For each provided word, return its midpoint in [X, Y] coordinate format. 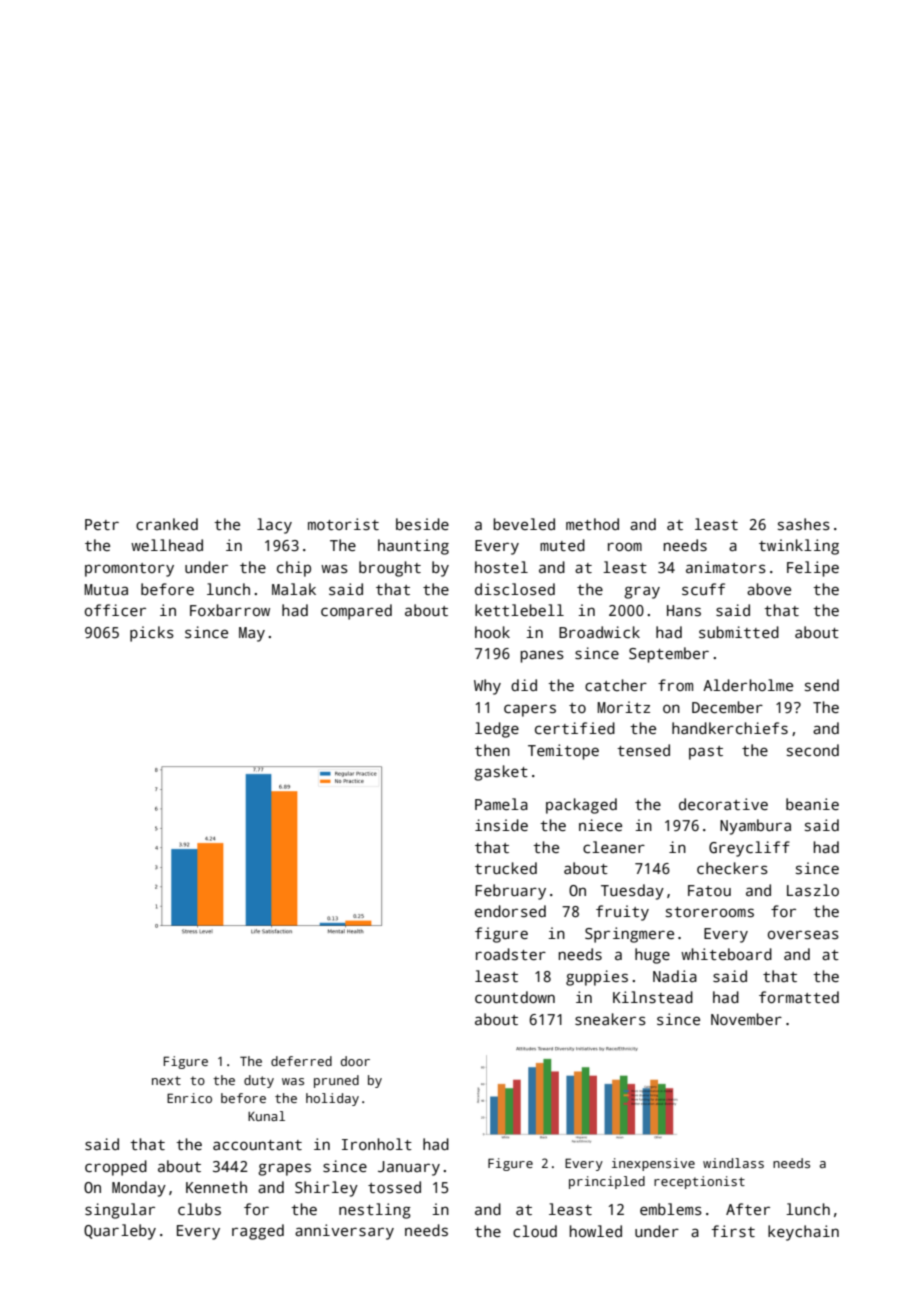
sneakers [610, 1019]
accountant [257, 1145]
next [166, 1080]
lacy [274, 526]
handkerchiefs [730, 728]
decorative [723, 804]
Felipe [813, 569]
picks [152, 634]
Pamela [501, 804]
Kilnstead [653, 997]
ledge [497, 730]
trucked [506, 868]
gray [642, 592]
